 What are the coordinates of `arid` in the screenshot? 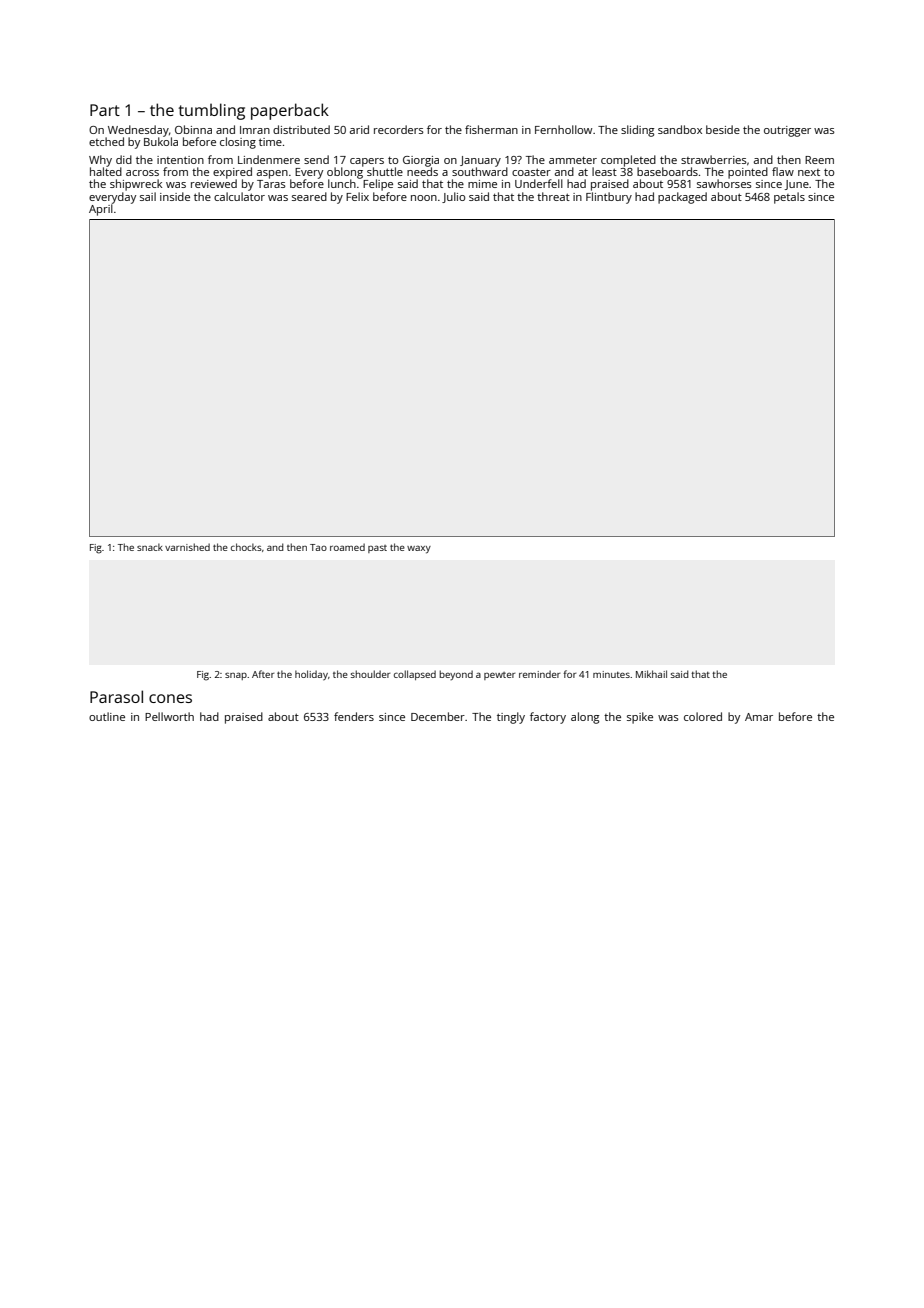 It's located at (359, 129).
